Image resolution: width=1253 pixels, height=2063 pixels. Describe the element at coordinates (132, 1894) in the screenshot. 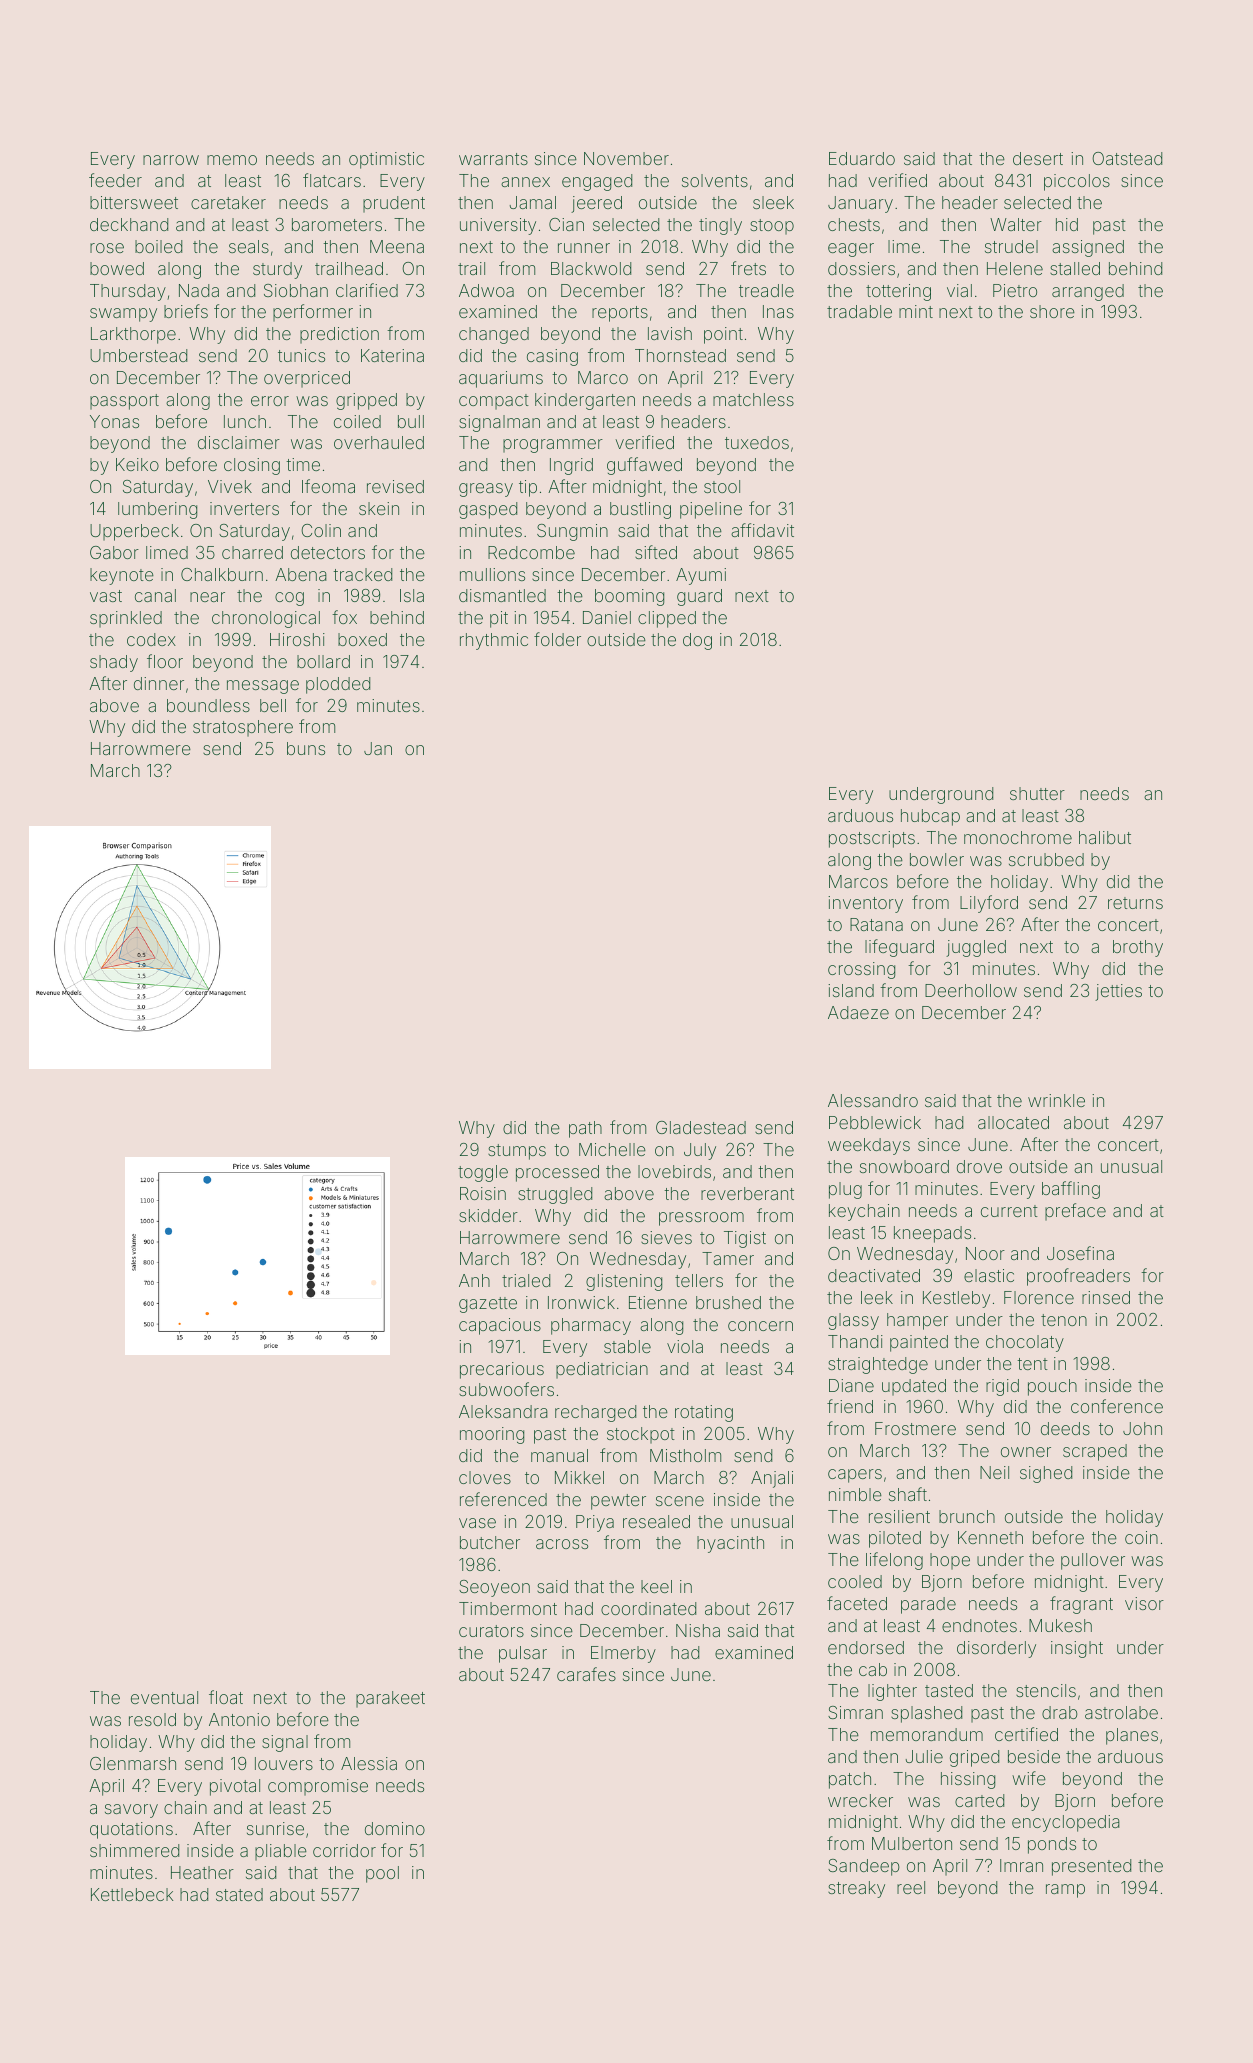

I see `Kettlebeck` at that location.
